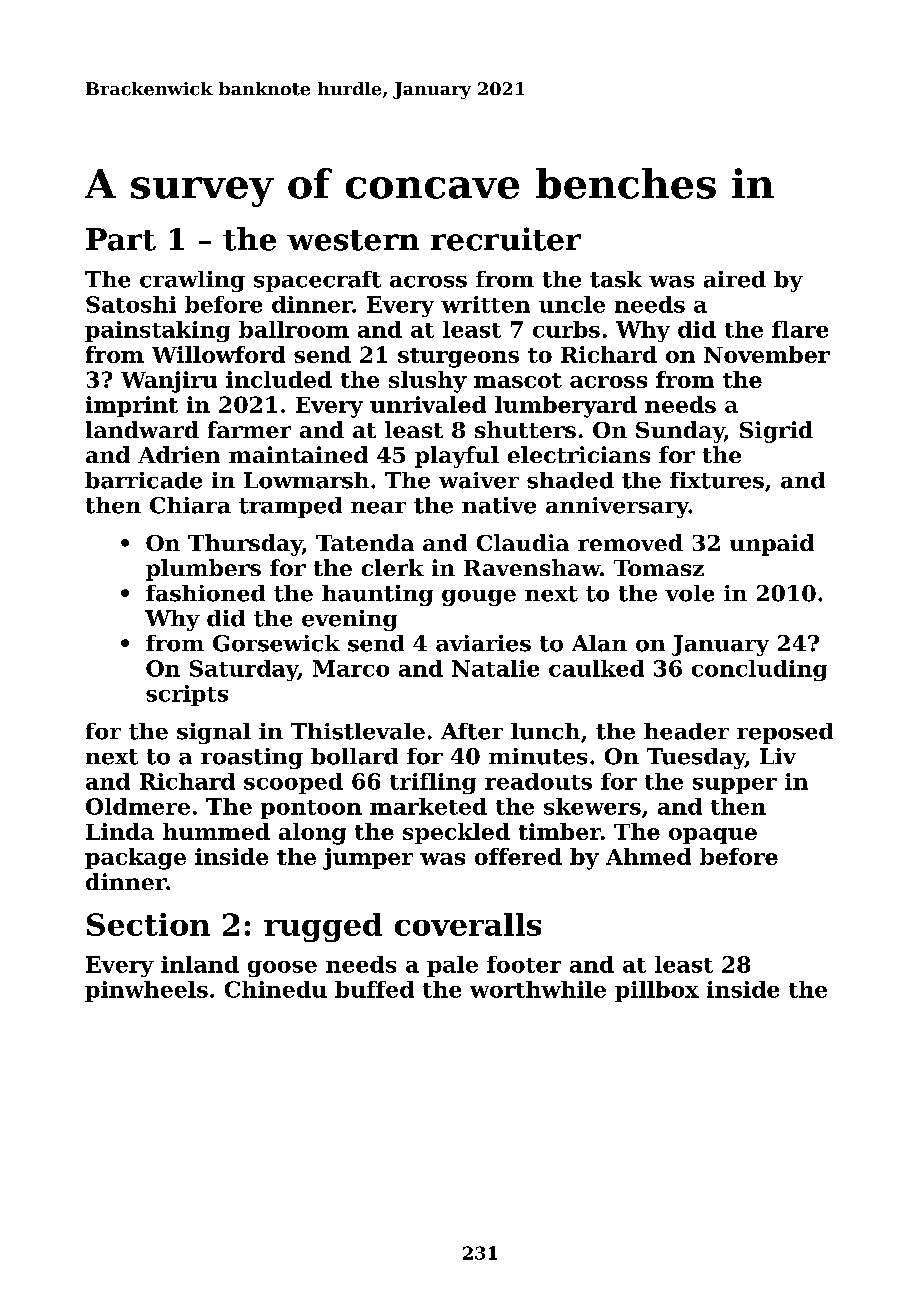  What do you see at coordinates (680, 432) in the screenshot?
I see `Sunday` at bounding box center [680, 432].
